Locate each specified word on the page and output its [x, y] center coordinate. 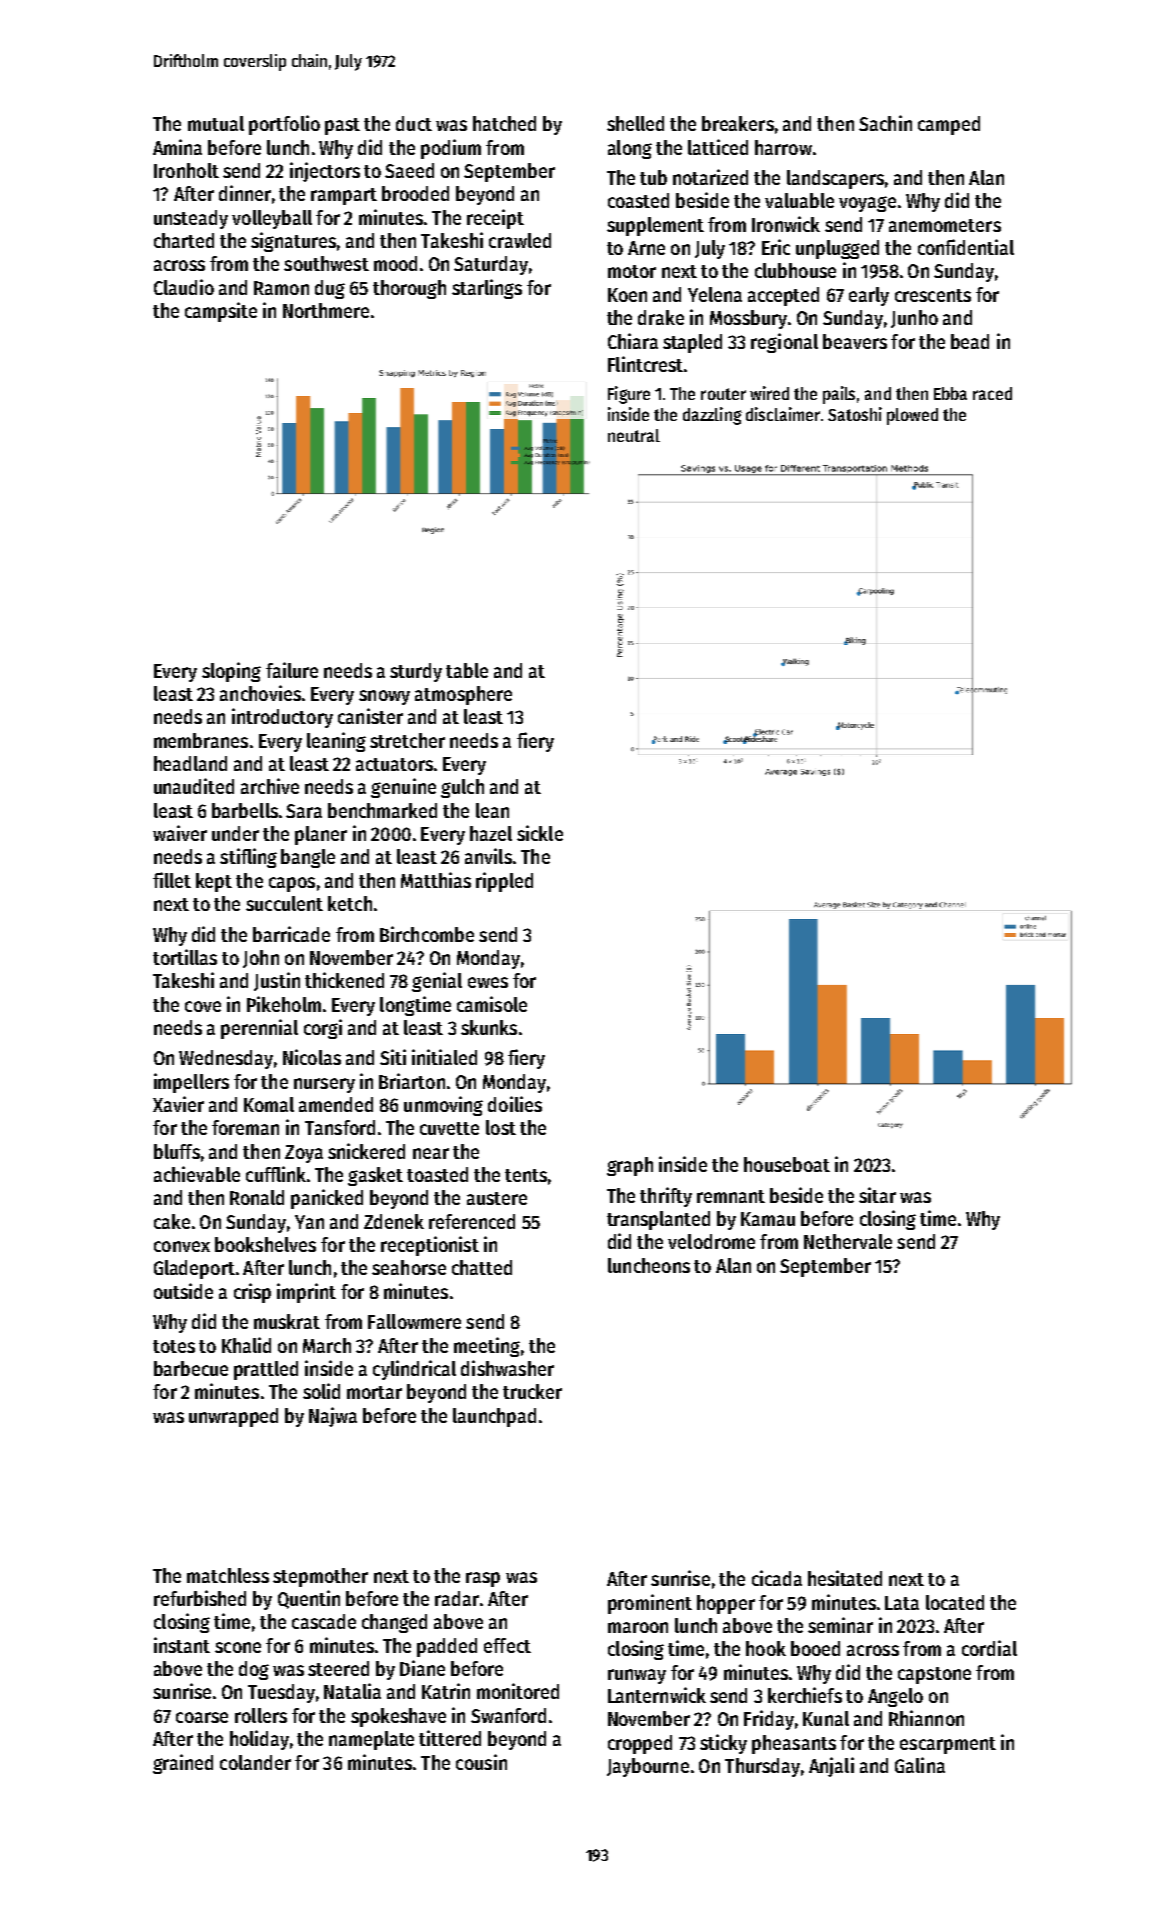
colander [255, 1762]
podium [451, 149]
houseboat [787, 1164]
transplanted [658, 1220]
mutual [216, 123]
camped [949, 125]
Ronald [257, 1197]
